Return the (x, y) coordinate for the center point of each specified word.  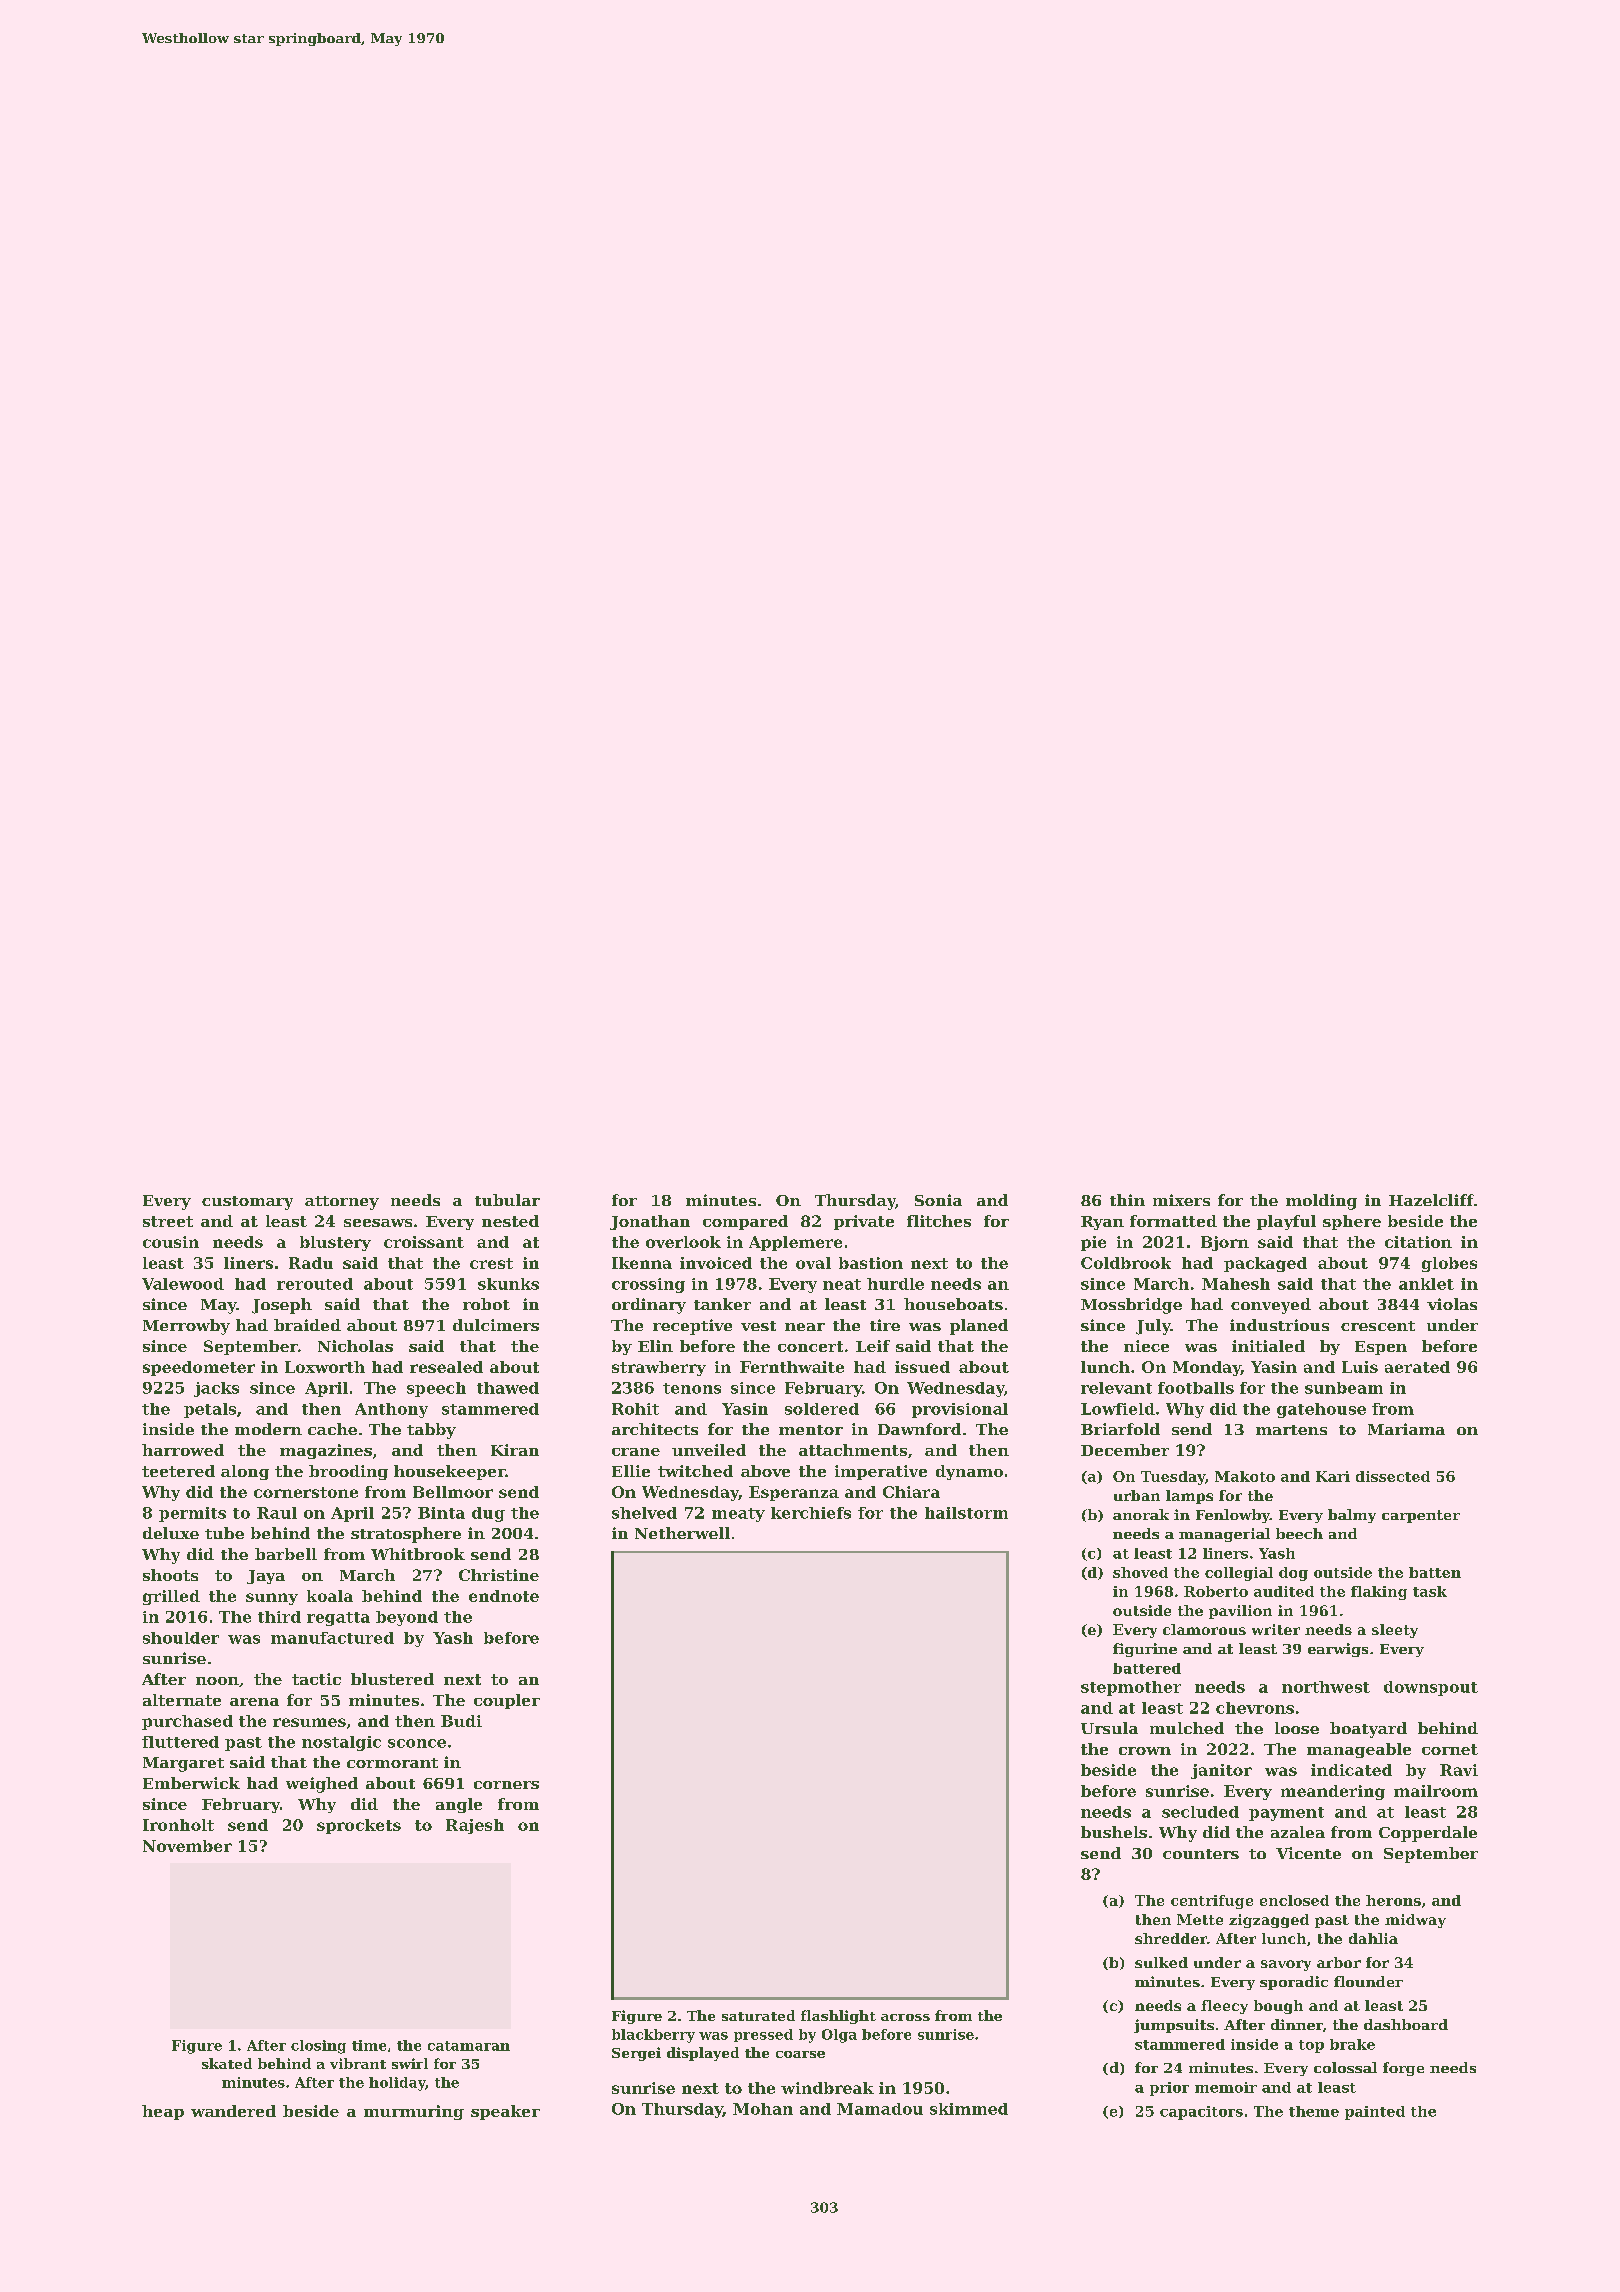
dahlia (1373, 1938)
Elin (655, 1346)
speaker (505, 2112)
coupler (507, 1701)
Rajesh (475, 1826)
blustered (392, 1679)
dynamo (969, 1472)
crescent (1378, 1326)
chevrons (1255, 1708)
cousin (171, 1242)
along (245, 1472)
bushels (1114, 1832)
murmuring (414, 2112)
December (1125, 1450)
